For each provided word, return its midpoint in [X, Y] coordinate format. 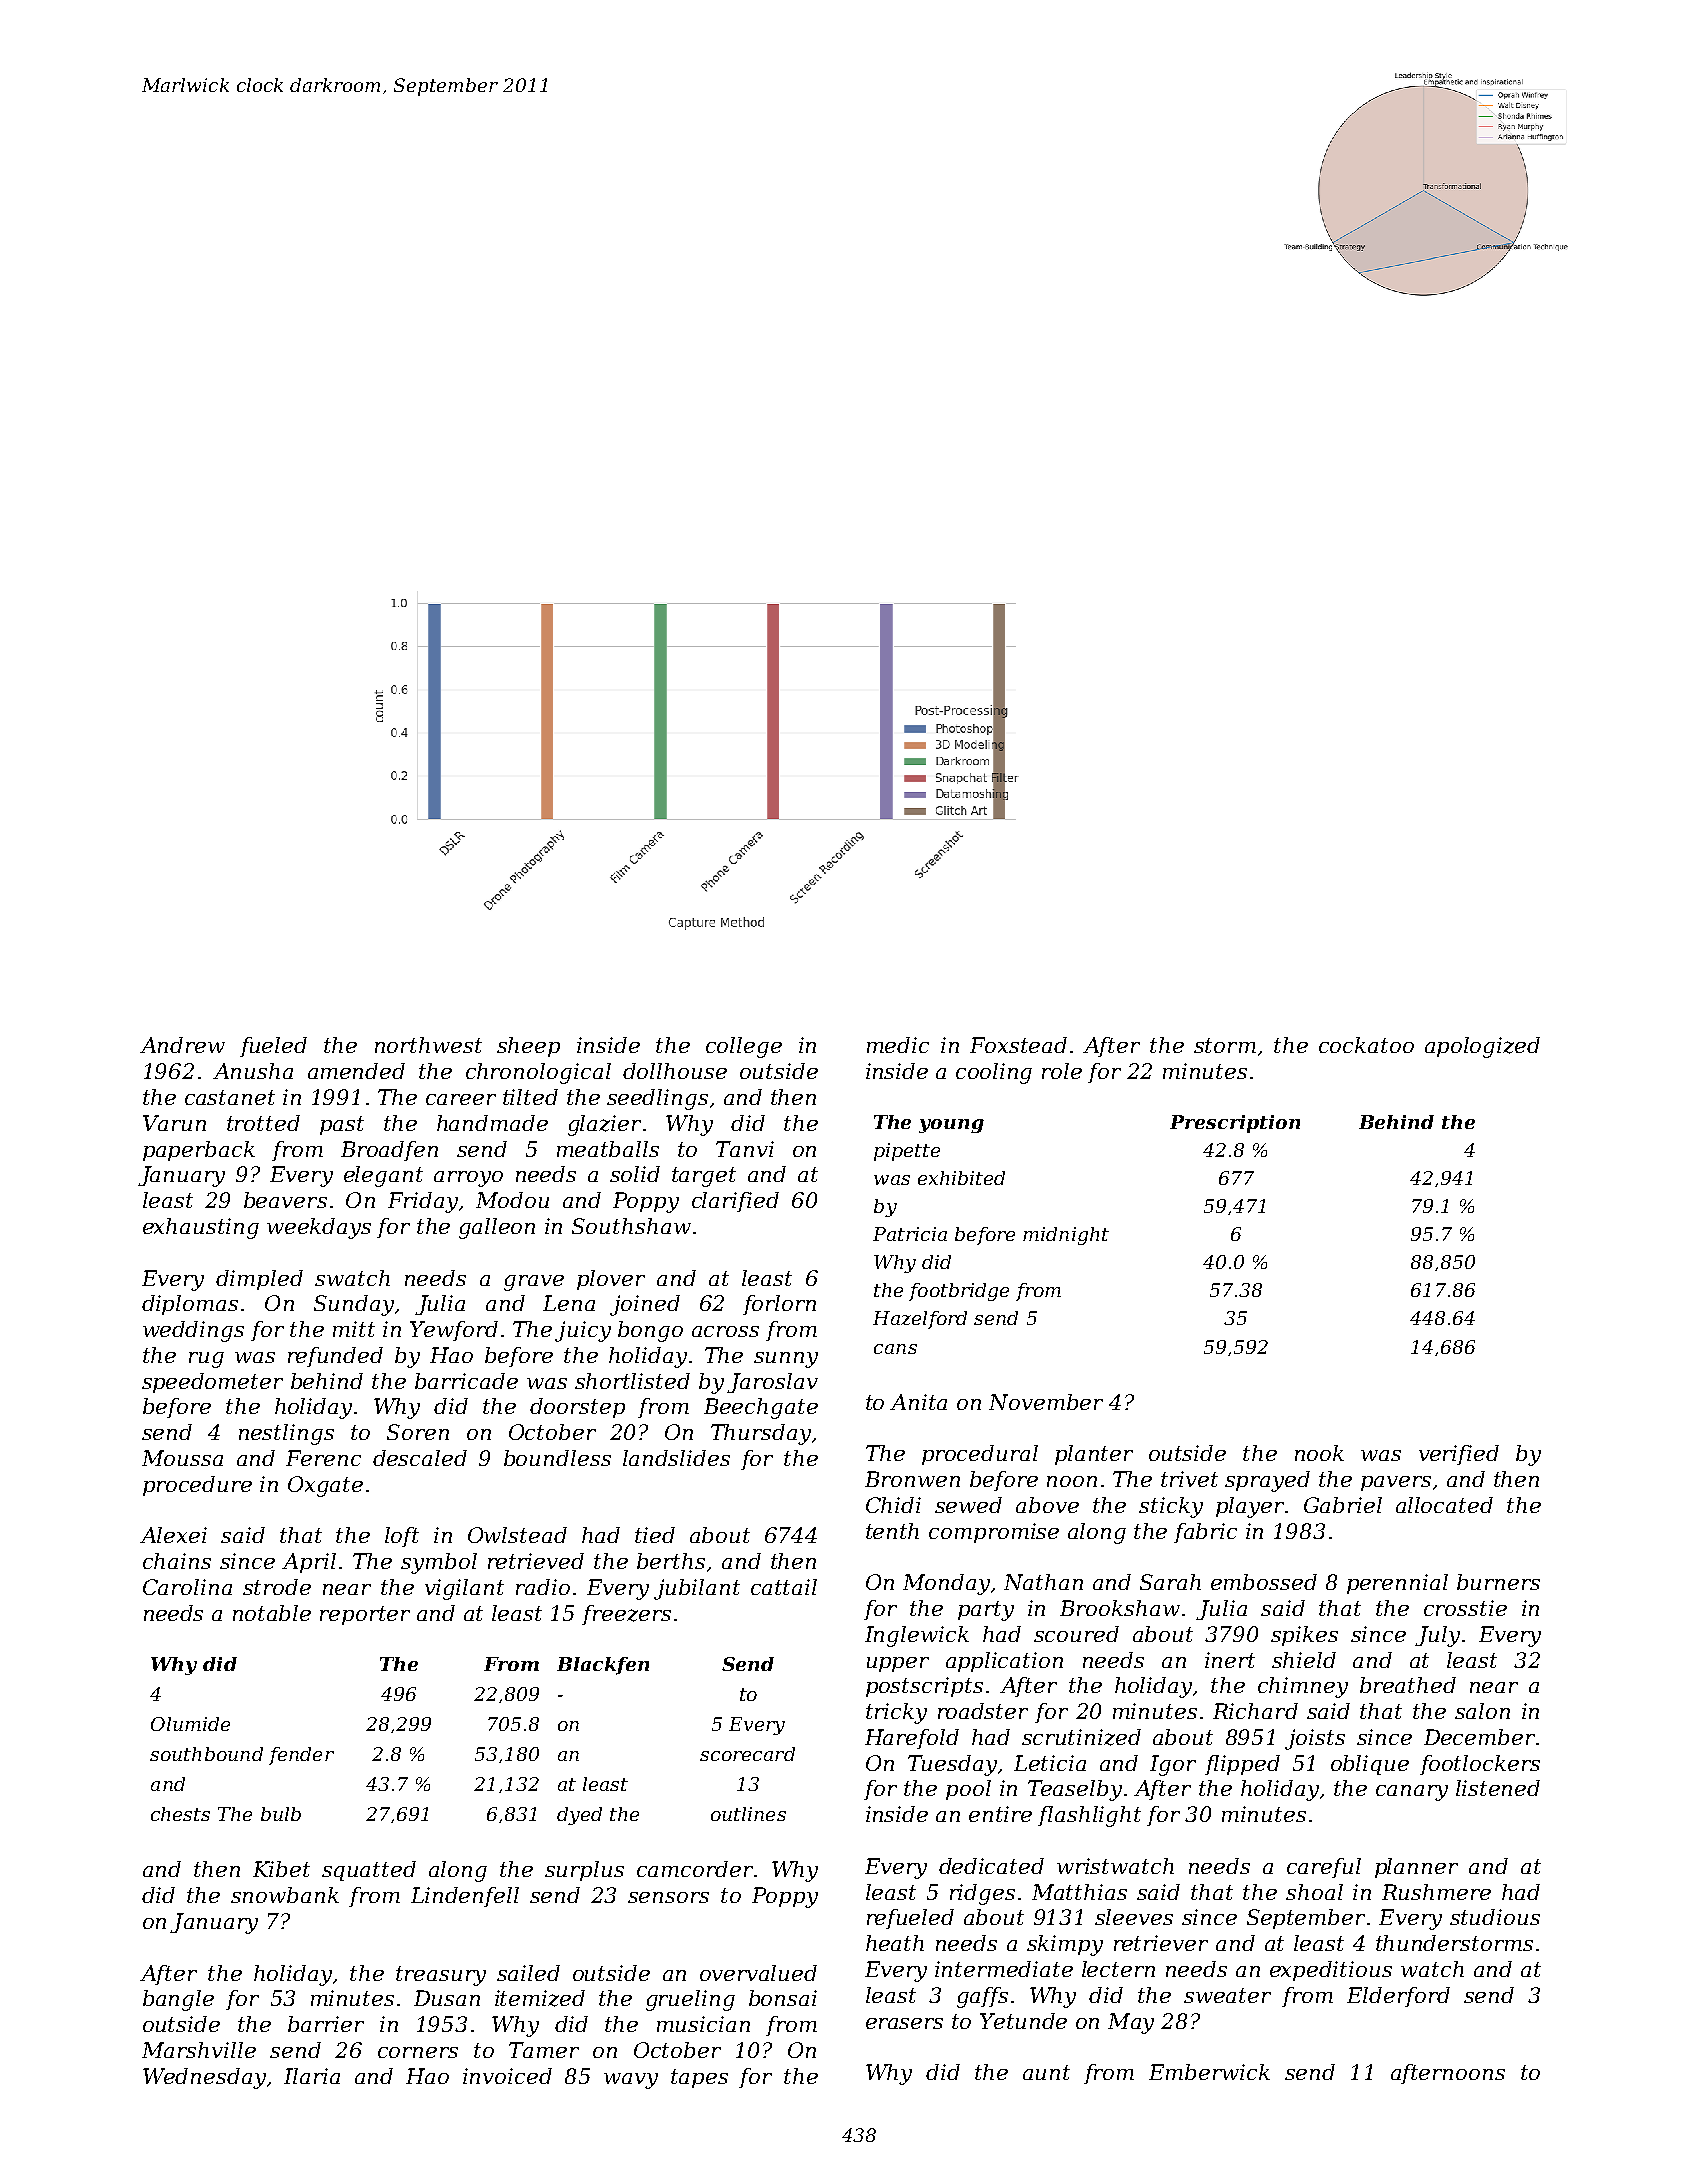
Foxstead [1018, 1045]
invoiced [507, 2076]
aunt [1046, 2072]
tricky [896, 1713]
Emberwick [1209, 2072]
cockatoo [1366, 1045]
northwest [428, 1045]
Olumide [190, 1724]
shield [1304, 1660]
